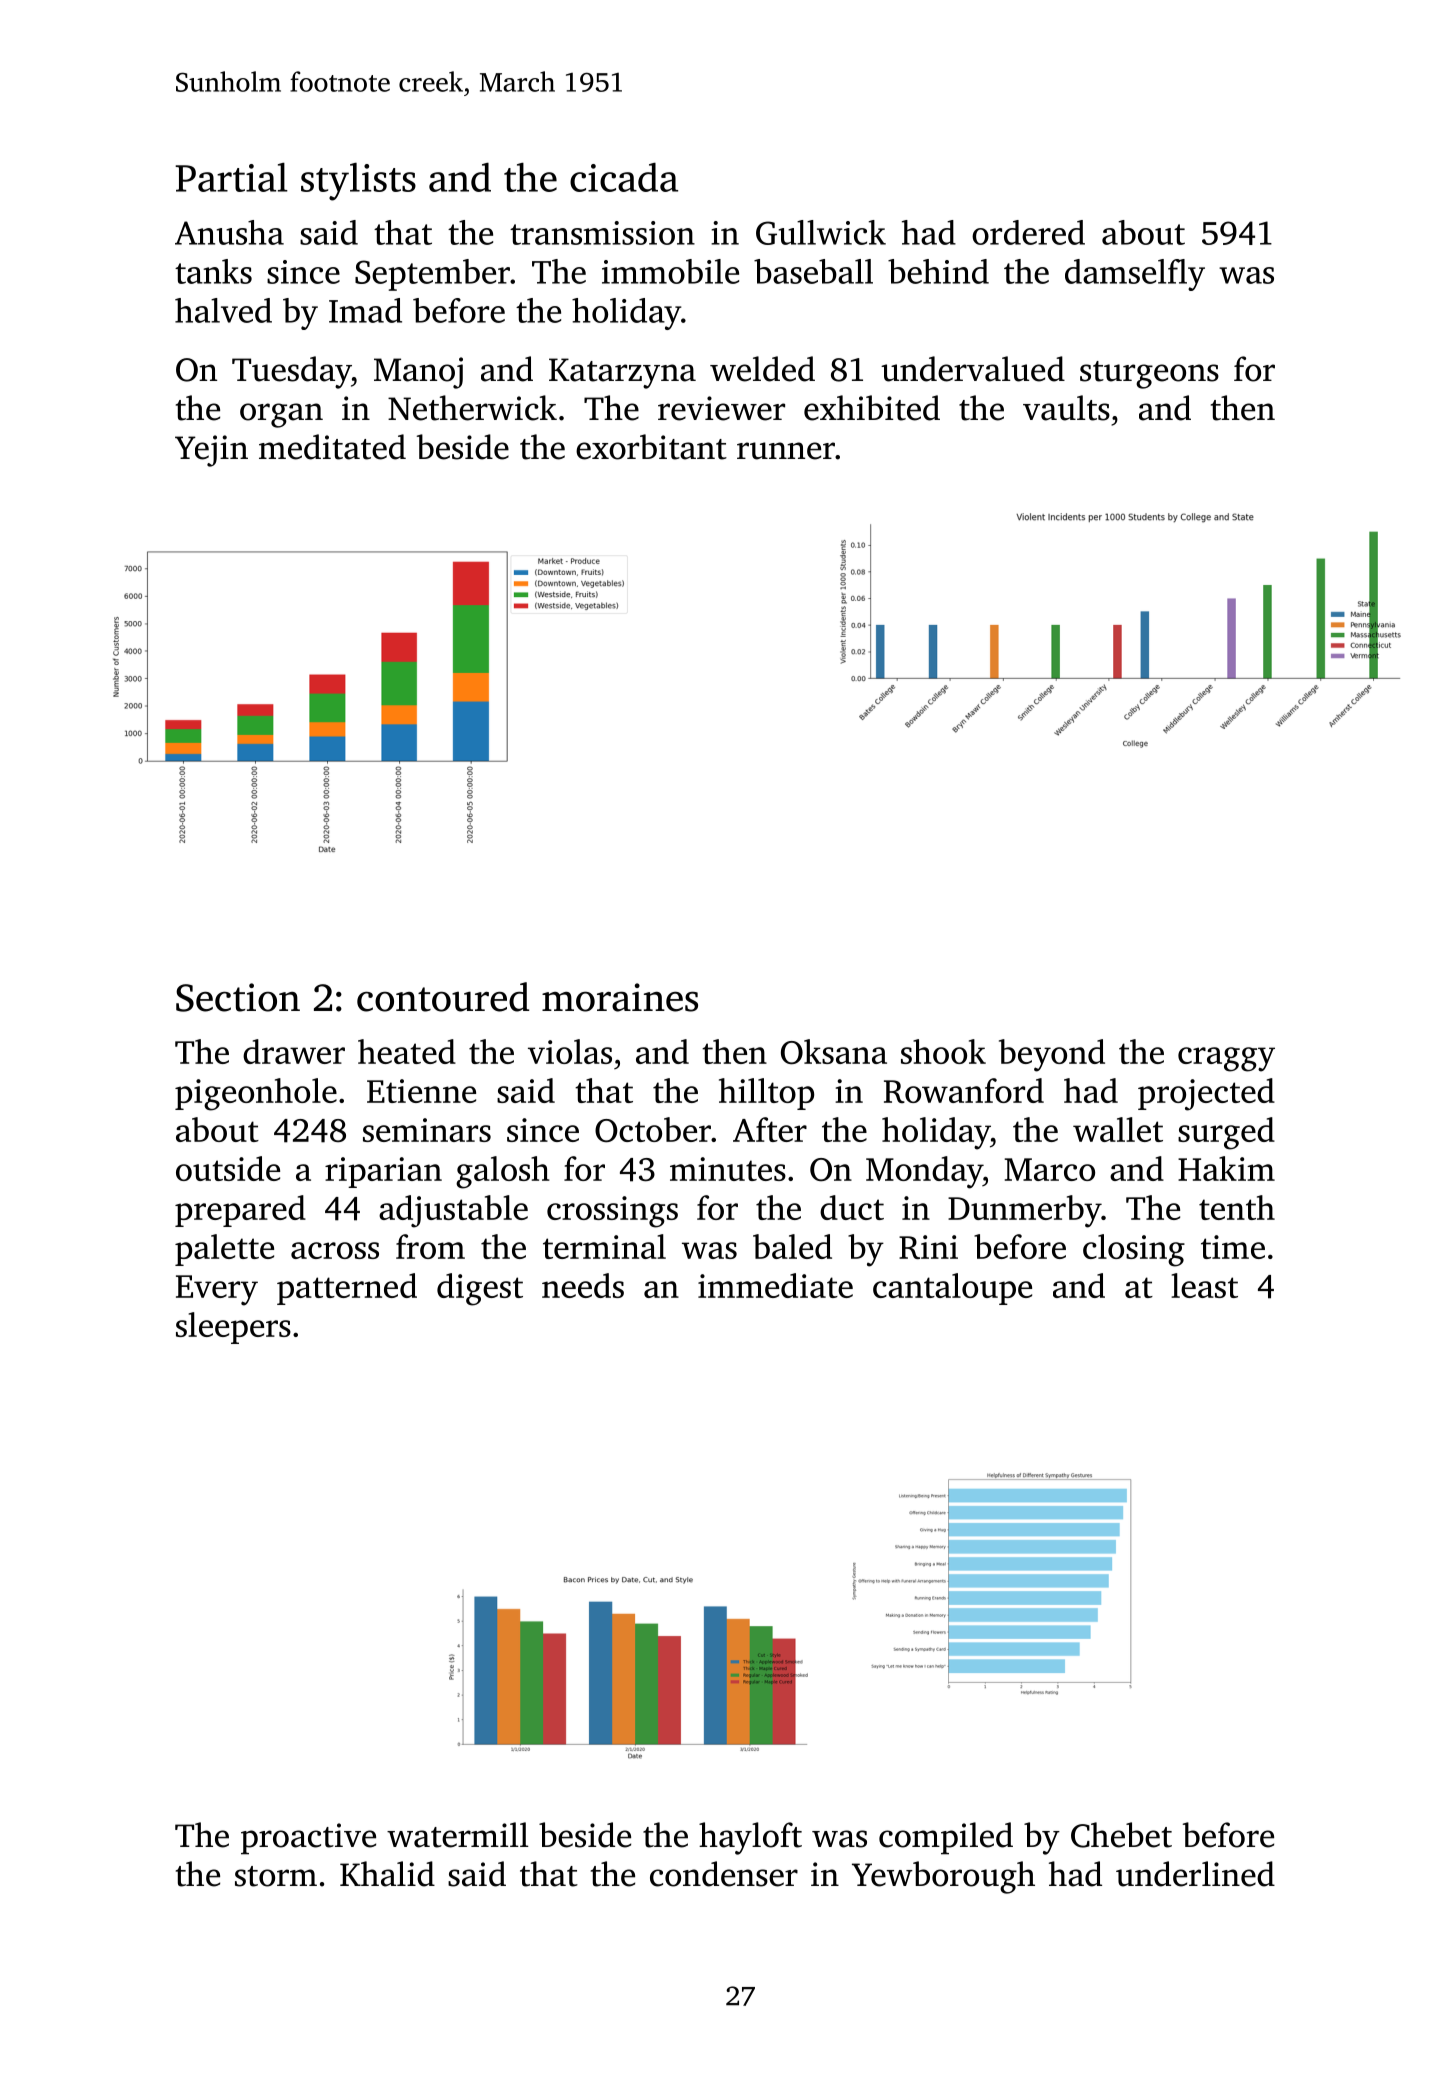 The width and height of the page is (1450, 2100). Describe the element at coordinates (1149, 375) in the page. I see `sturgeons` at that location.
